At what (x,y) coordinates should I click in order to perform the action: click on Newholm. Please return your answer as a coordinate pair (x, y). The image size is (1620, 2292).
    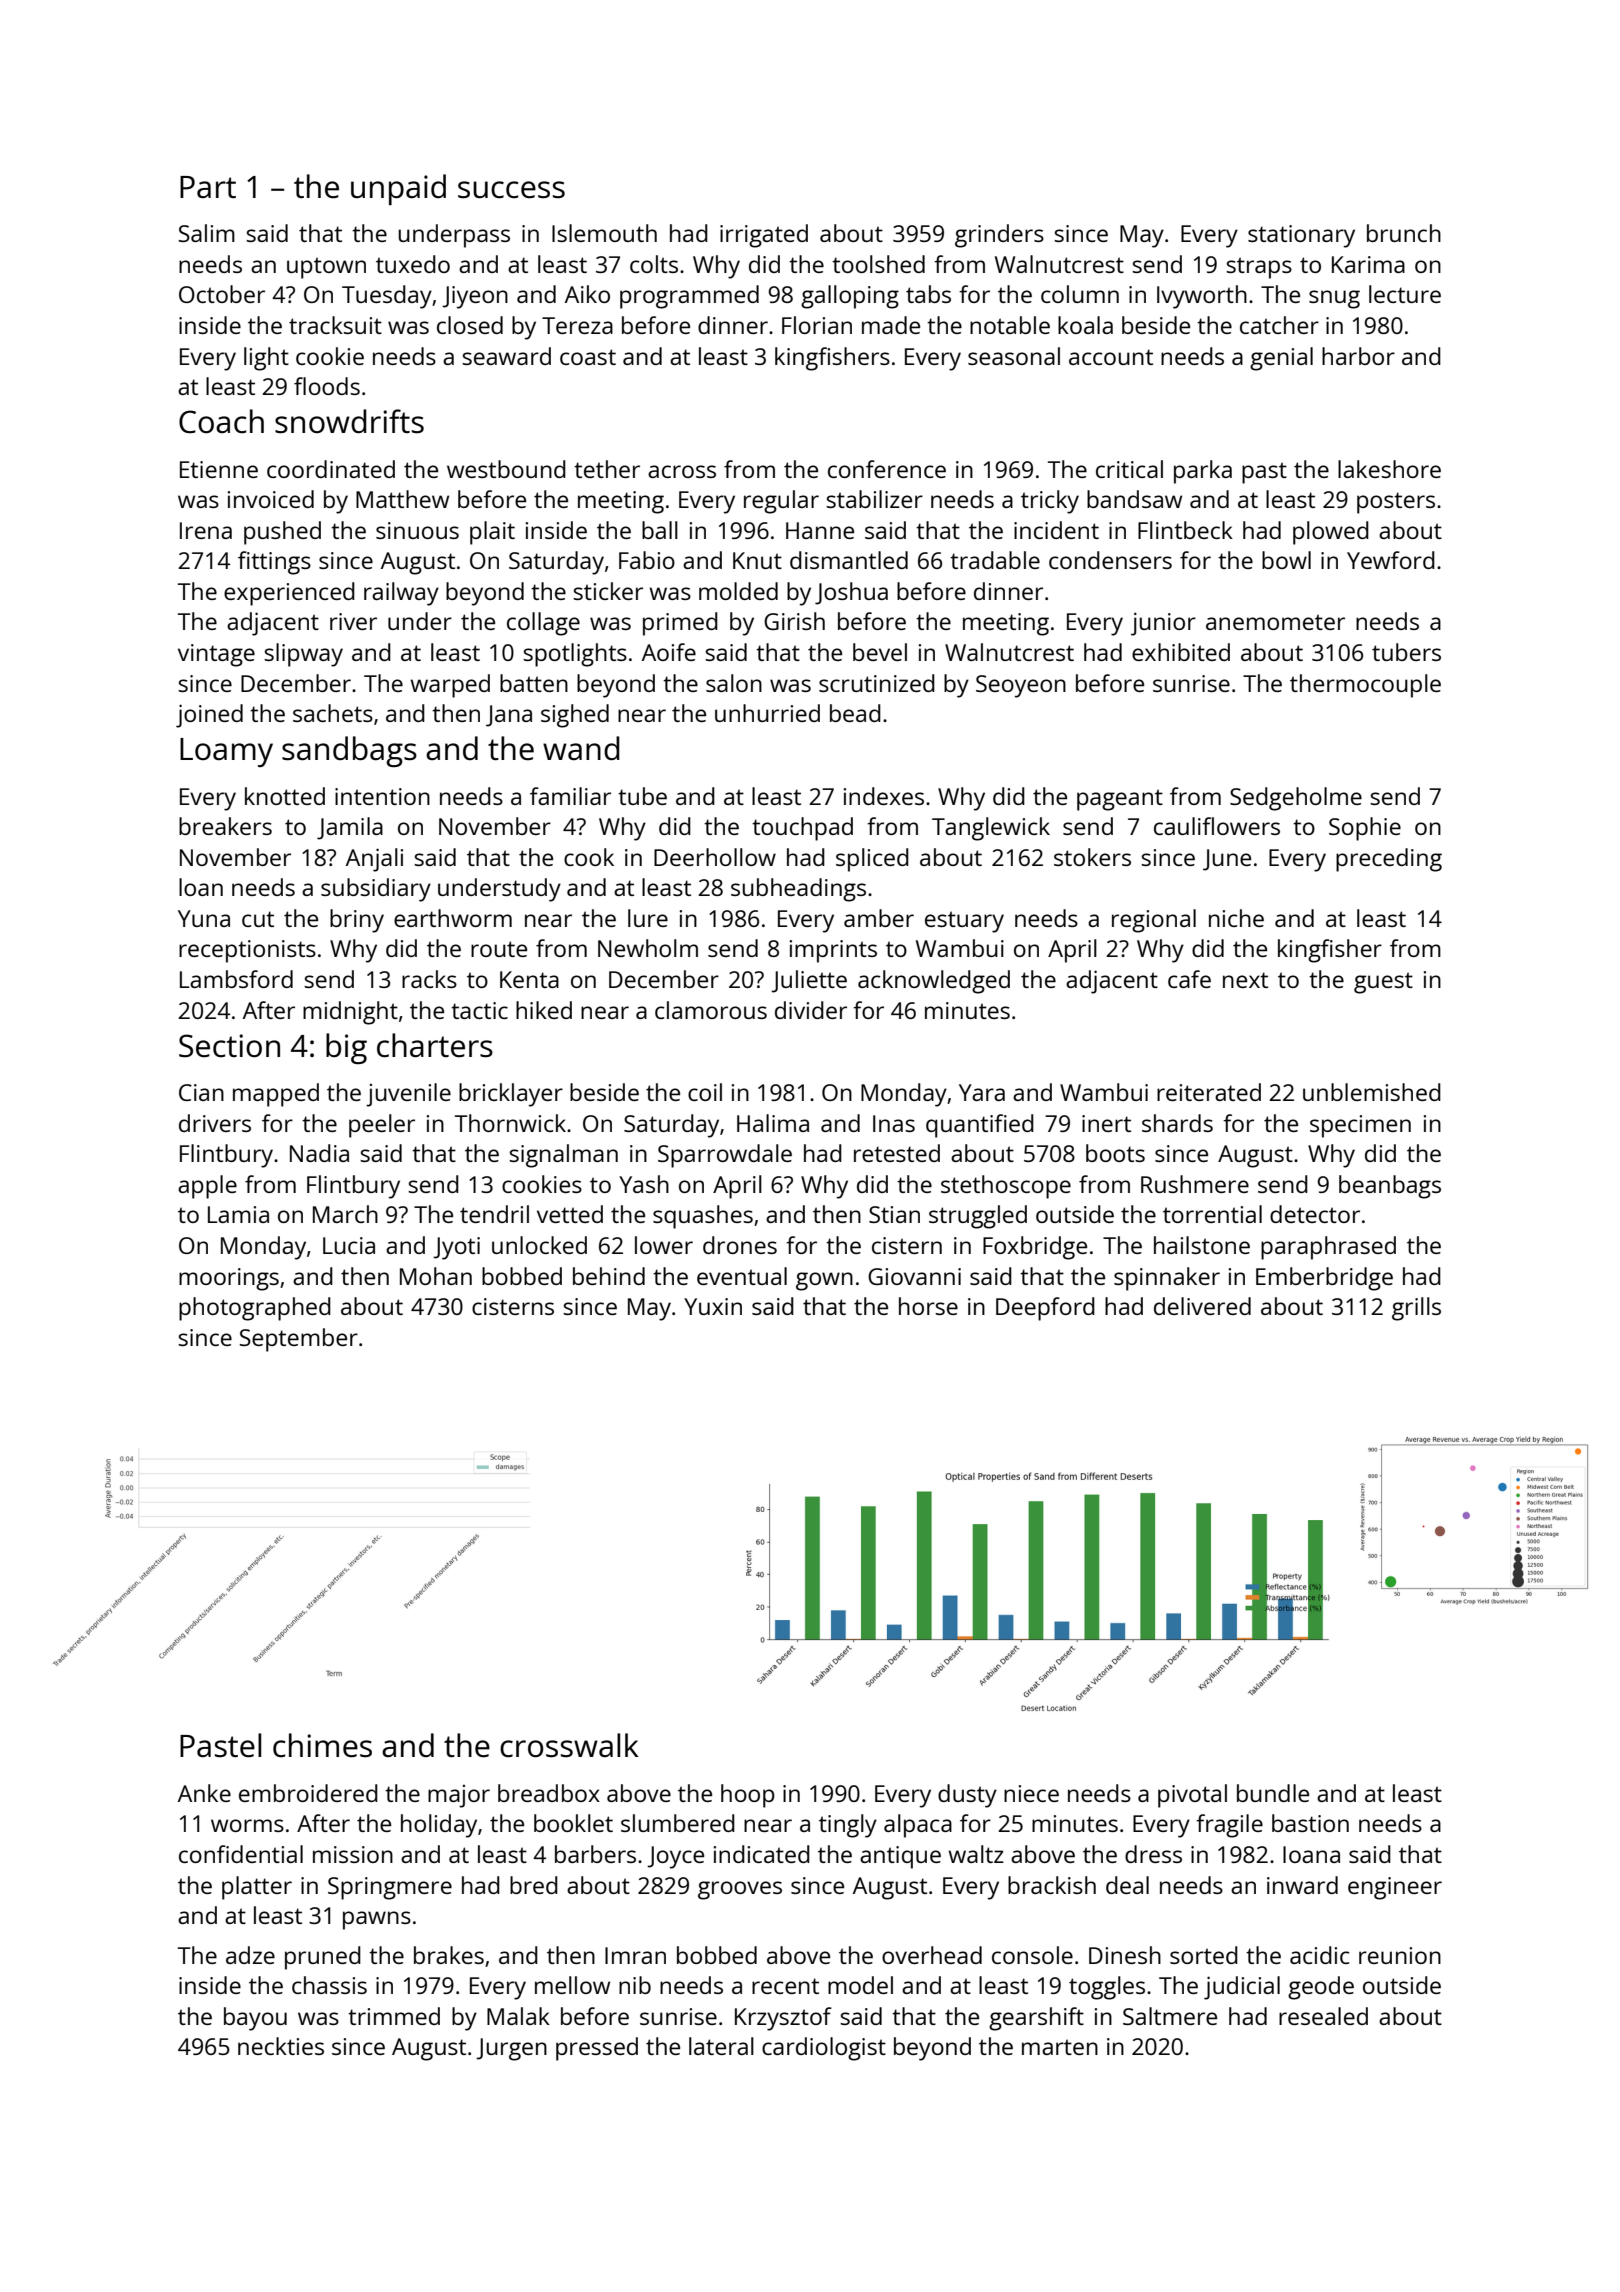
    Looking at the image, I should click on (648, 948).
